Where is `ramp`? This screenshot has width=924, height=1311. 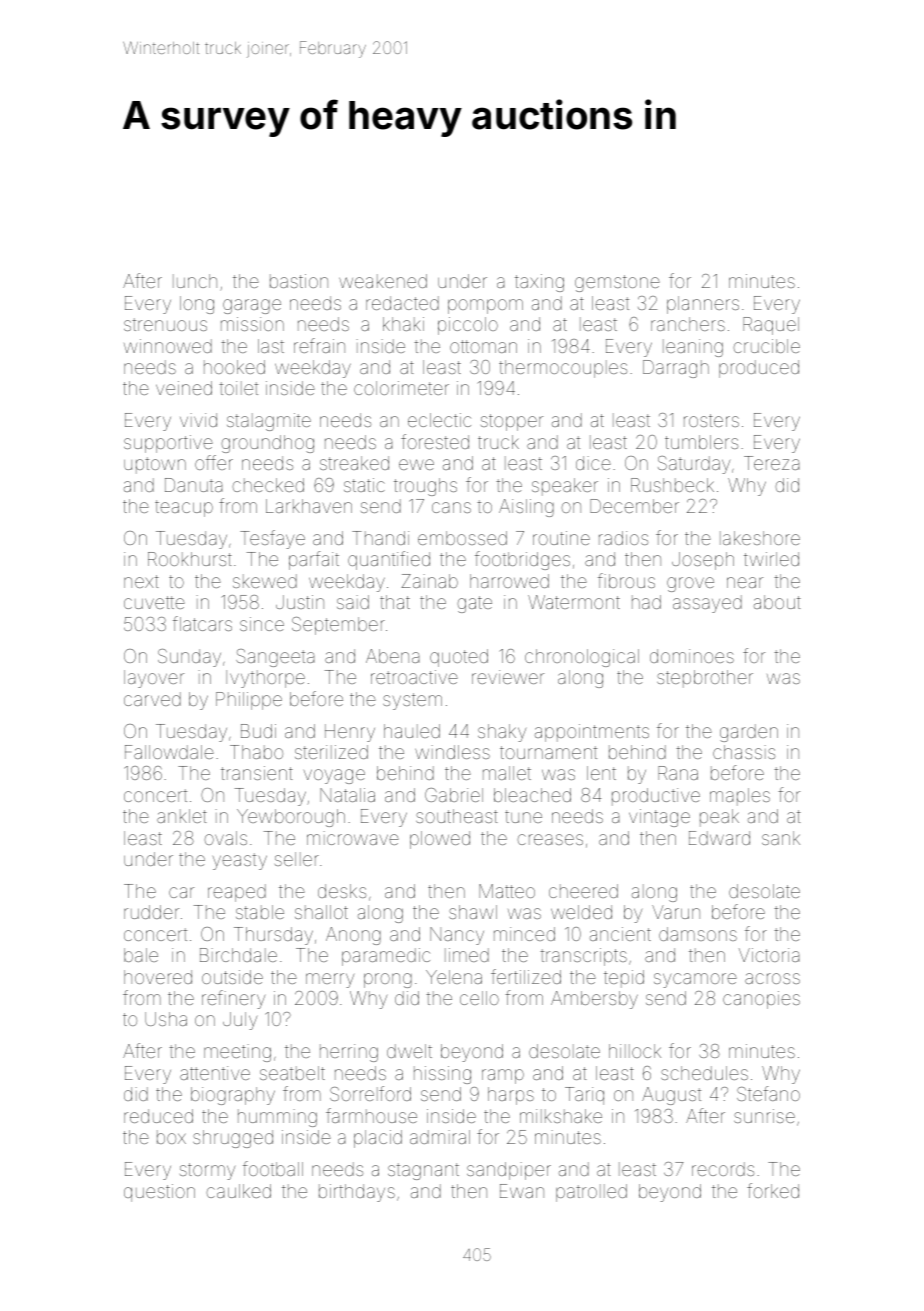 ramp is located at coordinates (503, 1076).
